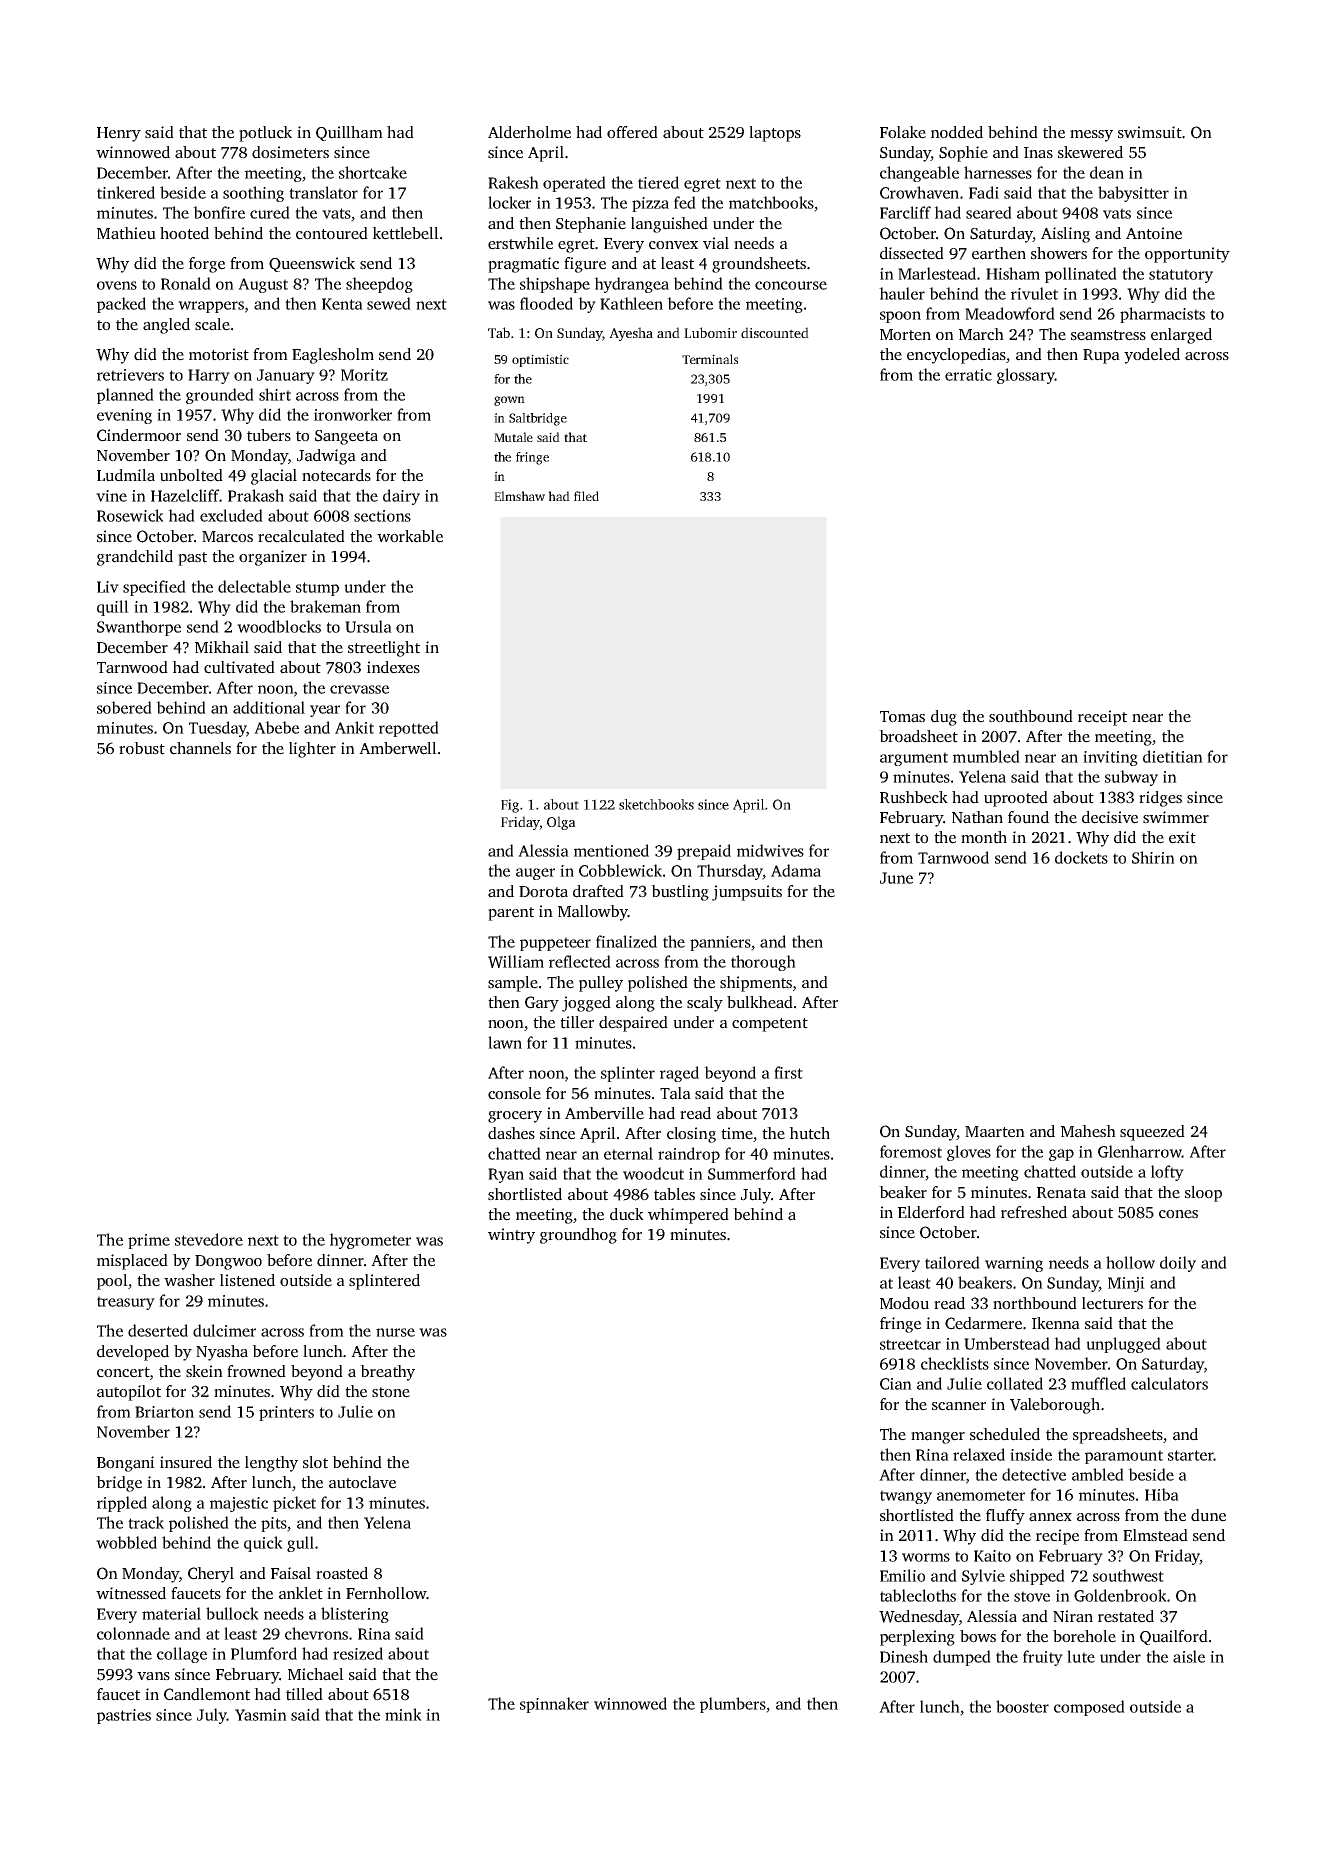 Image resolution: width=1327 pixels, height=1876 pixels. I want to click on jumpsuits, so click(747, 893).
